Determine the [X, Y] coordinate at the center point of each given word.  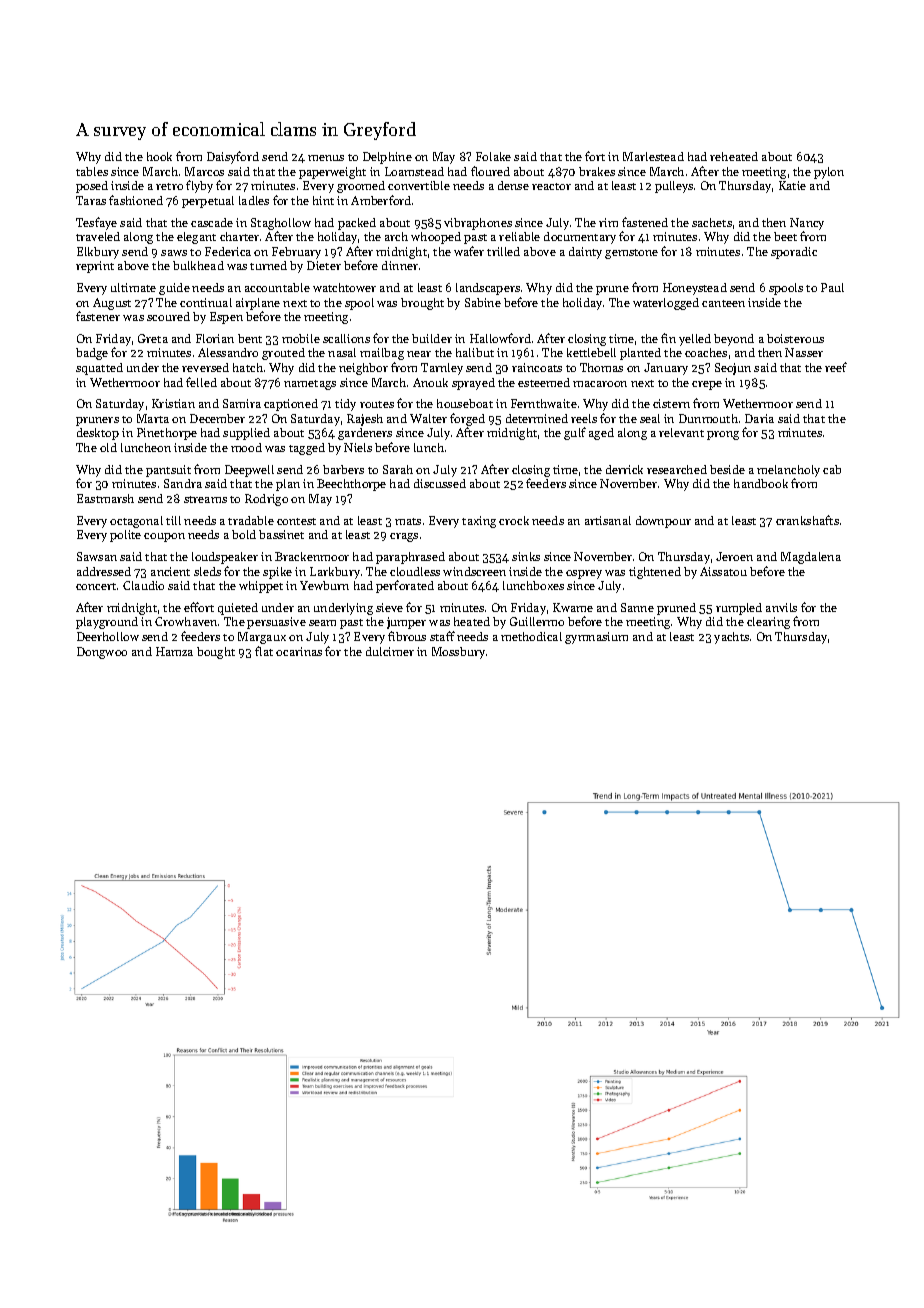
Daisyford [233, 157]
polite [125, 536]
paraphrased [410, 558]
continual [206, 302]
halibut [475, 352]
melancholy [788, 471]
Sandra [183, 483]
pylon [829, 173]
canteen [723, 303]
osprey [584, 574]
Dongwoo [102, 653]
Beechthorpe [351, 485]
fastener [98, 316]
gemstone [631, 254]
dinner [400, 265]
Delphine [387, 158]
